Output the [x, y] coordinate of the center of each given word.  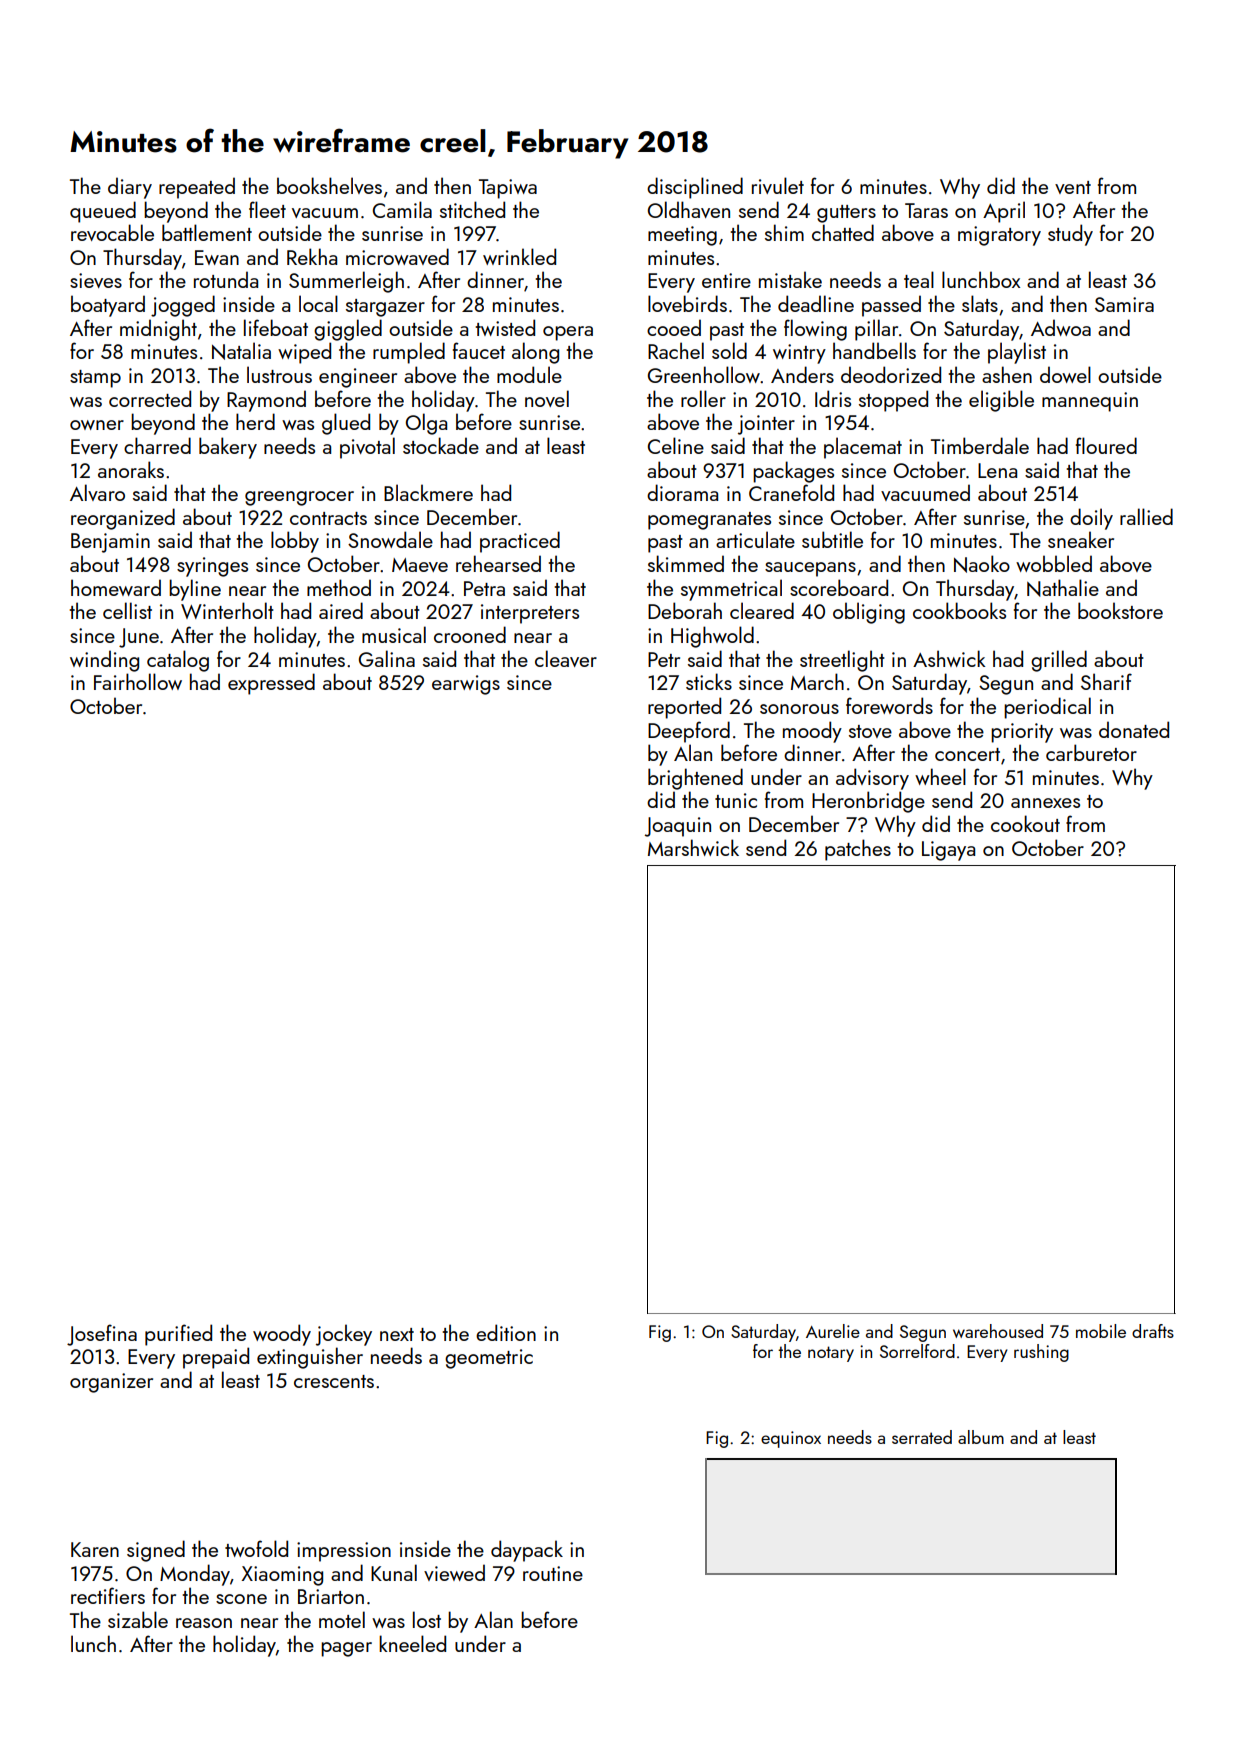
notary [831, 1354]
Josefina [102, 1335]
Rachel [676, 350]
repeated [197, 188]
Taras [926, 210]
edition [506, 1332]
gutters [846, 214]
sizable [138, 1619]
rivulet [778, 185]
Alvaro [97, 492]
